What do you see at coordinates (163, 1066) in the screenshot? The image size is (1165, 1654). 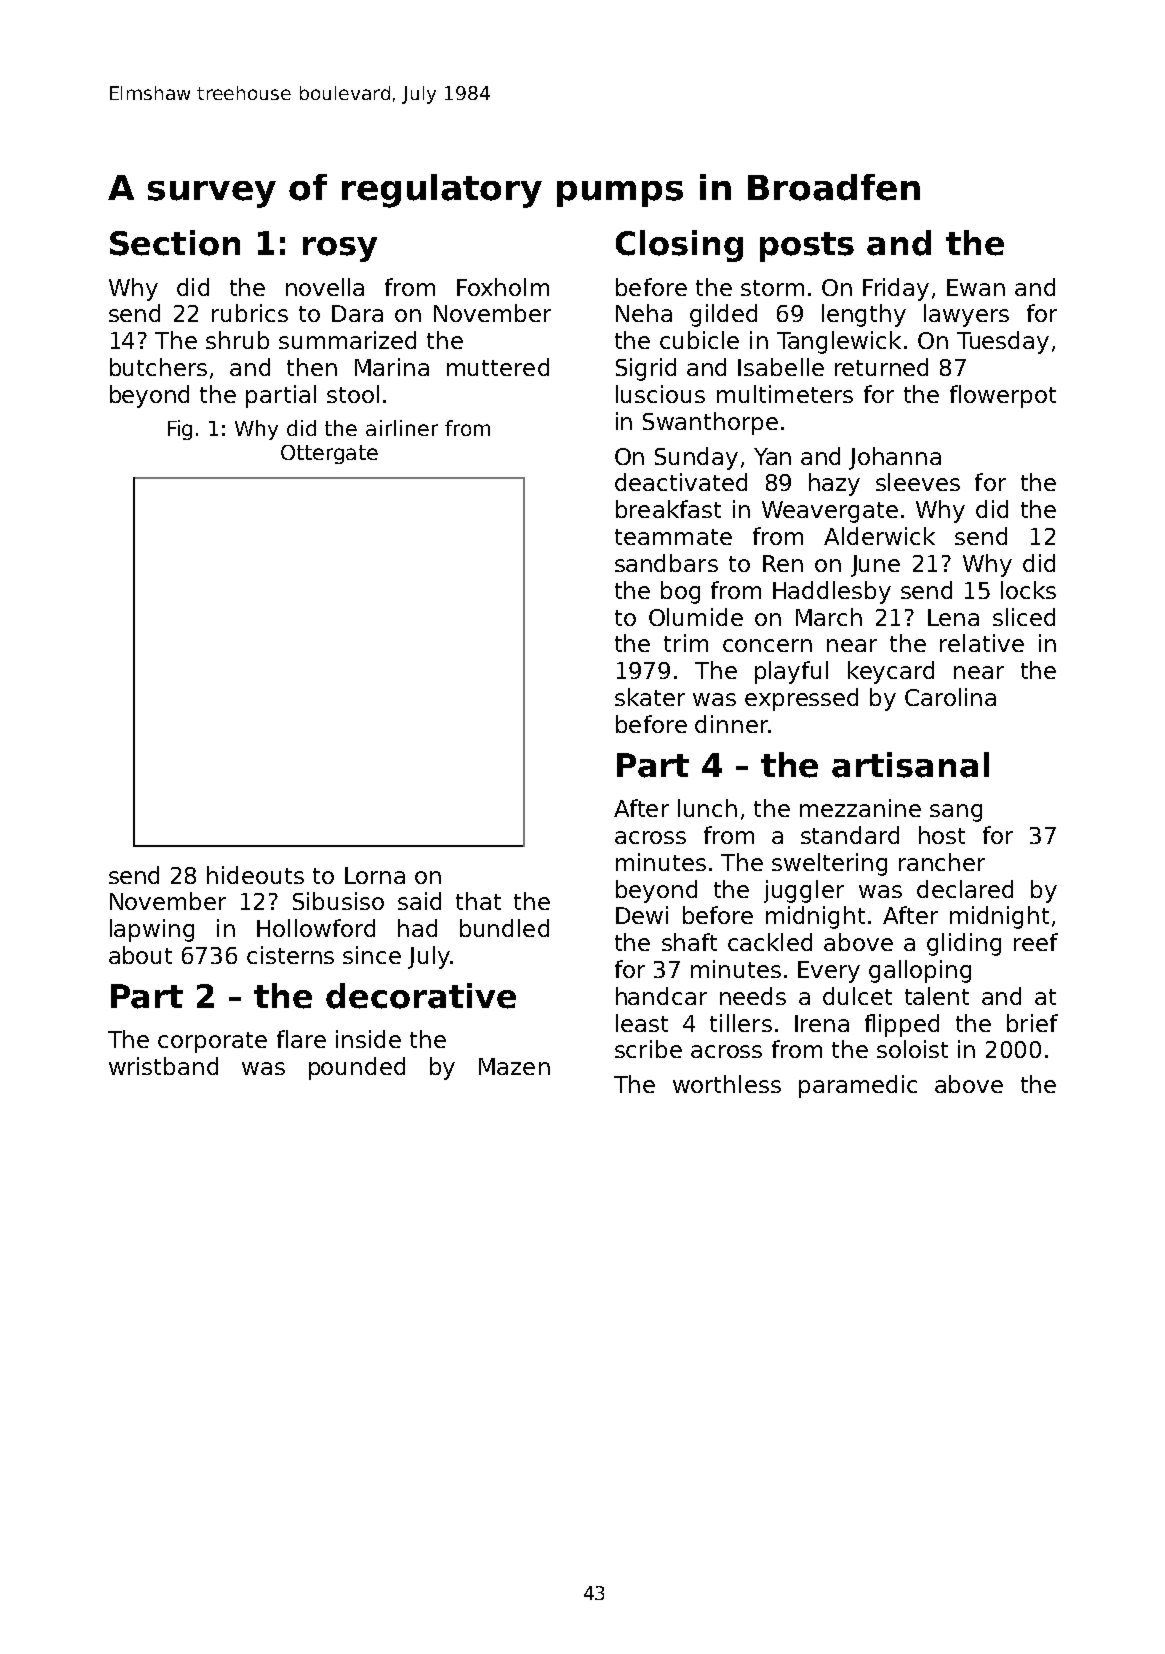 I see `wristband` at bounding box center [163, 1066].
